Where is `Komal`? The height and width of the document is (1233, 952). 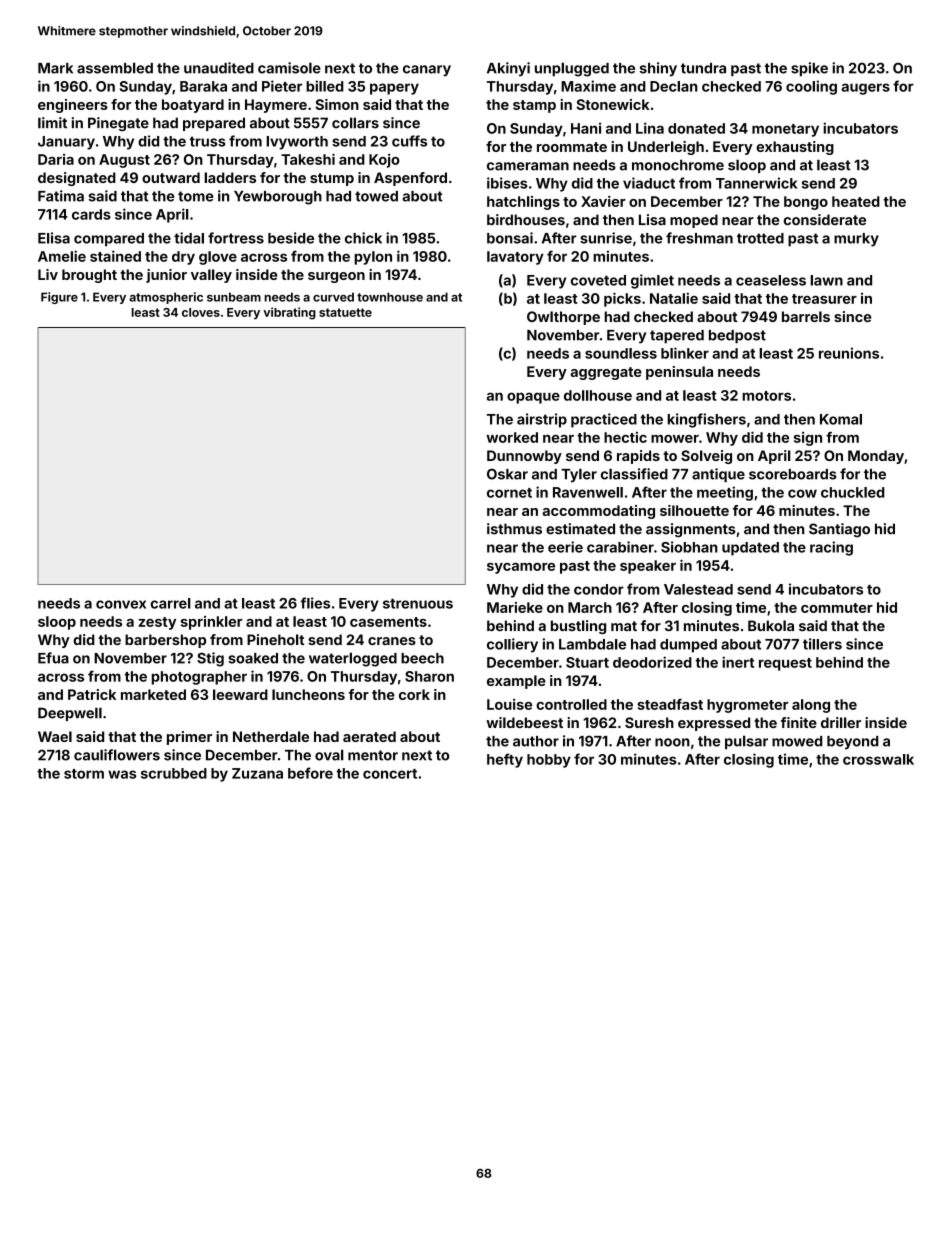
Komal is located at coordinates (841, 419).
